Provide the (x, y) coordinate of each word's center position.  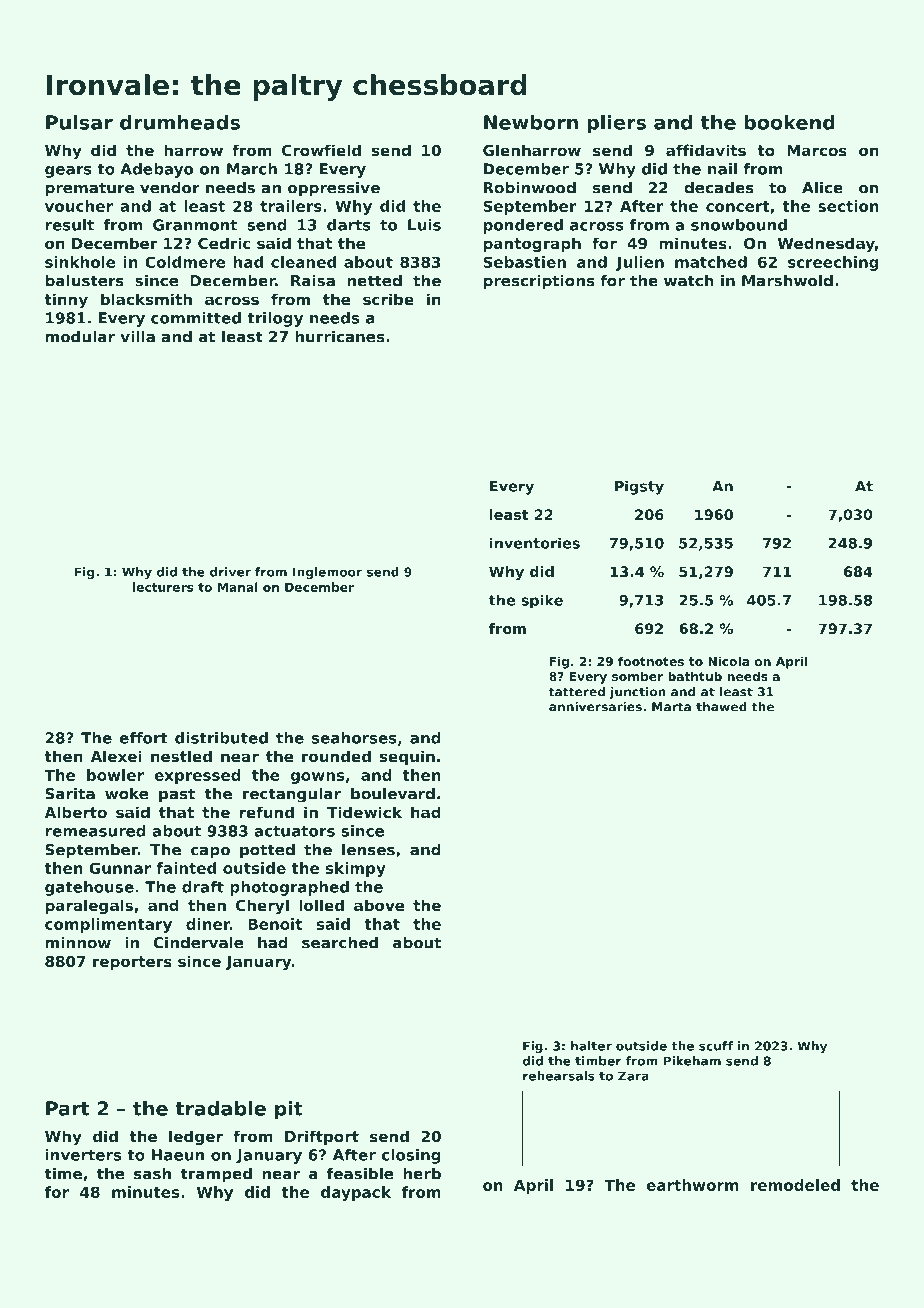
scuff (716, 1046)
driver (230, 572)
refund (267, 812)
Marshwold (787, 280)
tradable (220, 1108)
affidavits (706, 150)
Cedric (224, 243)
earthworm (692, 1185)
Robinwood (530, 187)
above (379, 905)
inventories (535, 543)
